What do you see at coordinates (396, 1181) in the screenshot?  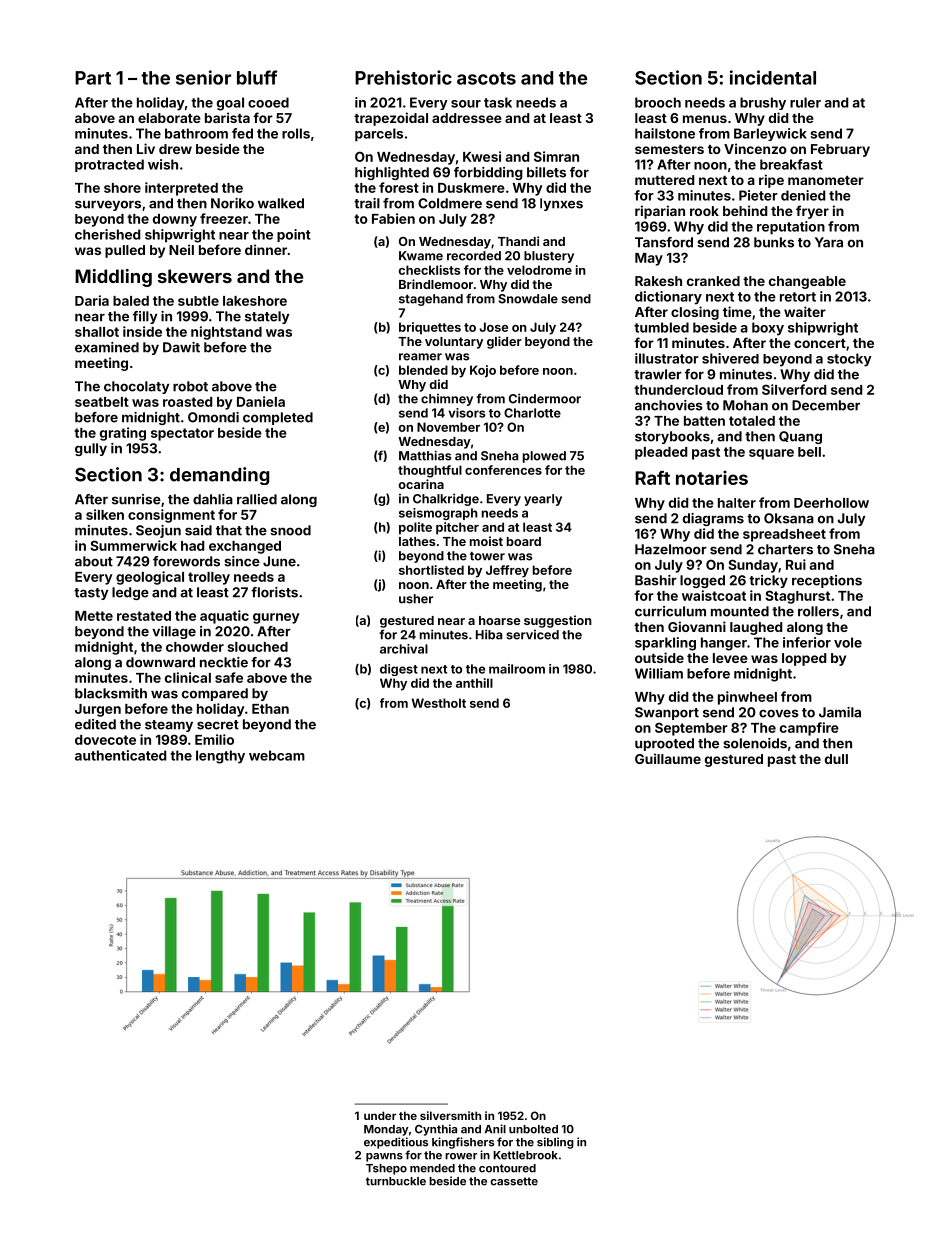 I see `turnbuckle` at bounding box center [396, 1181].
